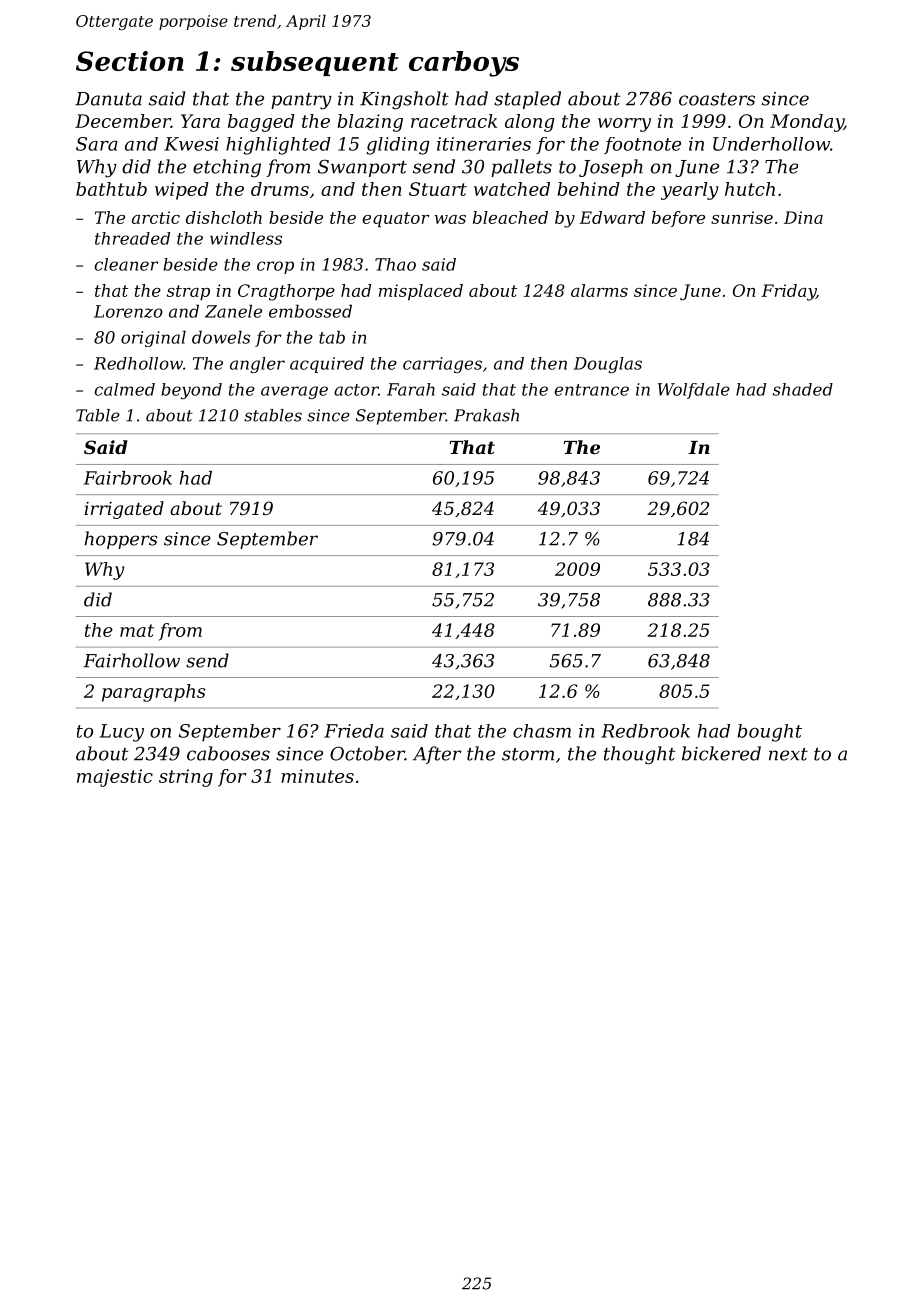 The width and height of the screenshot is (924, 1308). Describe the element at coordinates (464, 64) in the screenshot. I see `carboys` at that location.
